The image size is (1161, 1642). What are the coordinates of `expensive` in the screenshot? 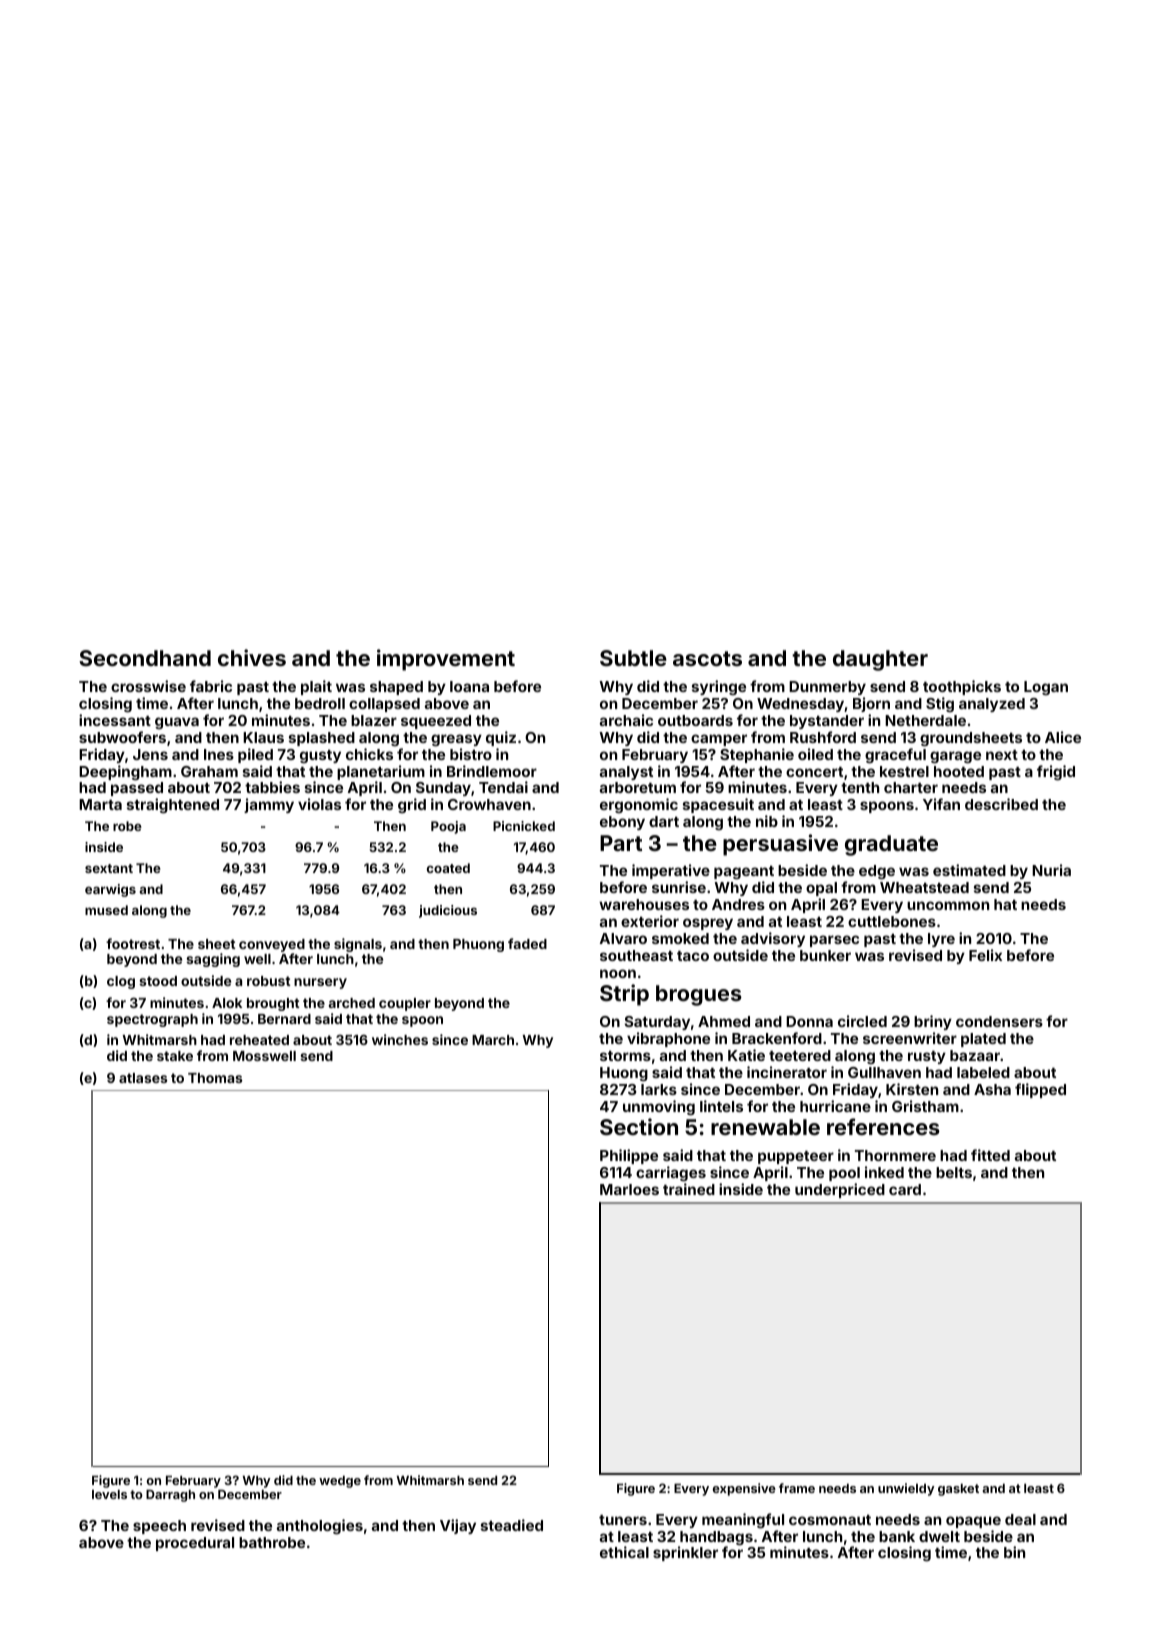 It's located at (744, 1489).
